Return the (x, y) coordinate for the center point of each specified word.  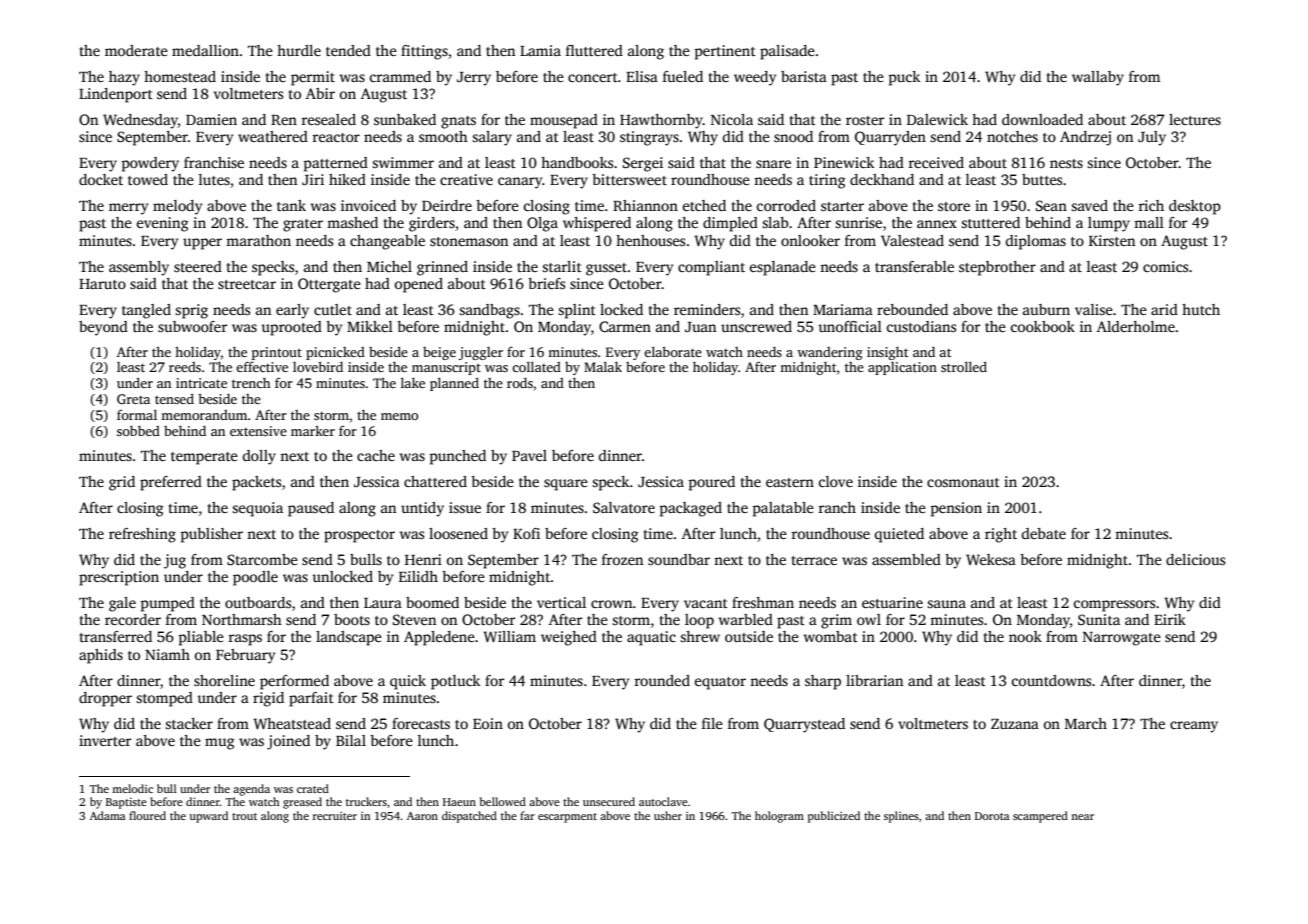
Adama (108, 815)
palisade (787, 52)
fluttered (594, 50)
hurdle (299, 50)
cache (376, 455)
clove (836, 481)
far (527, 815)
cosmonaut (963, 482)
